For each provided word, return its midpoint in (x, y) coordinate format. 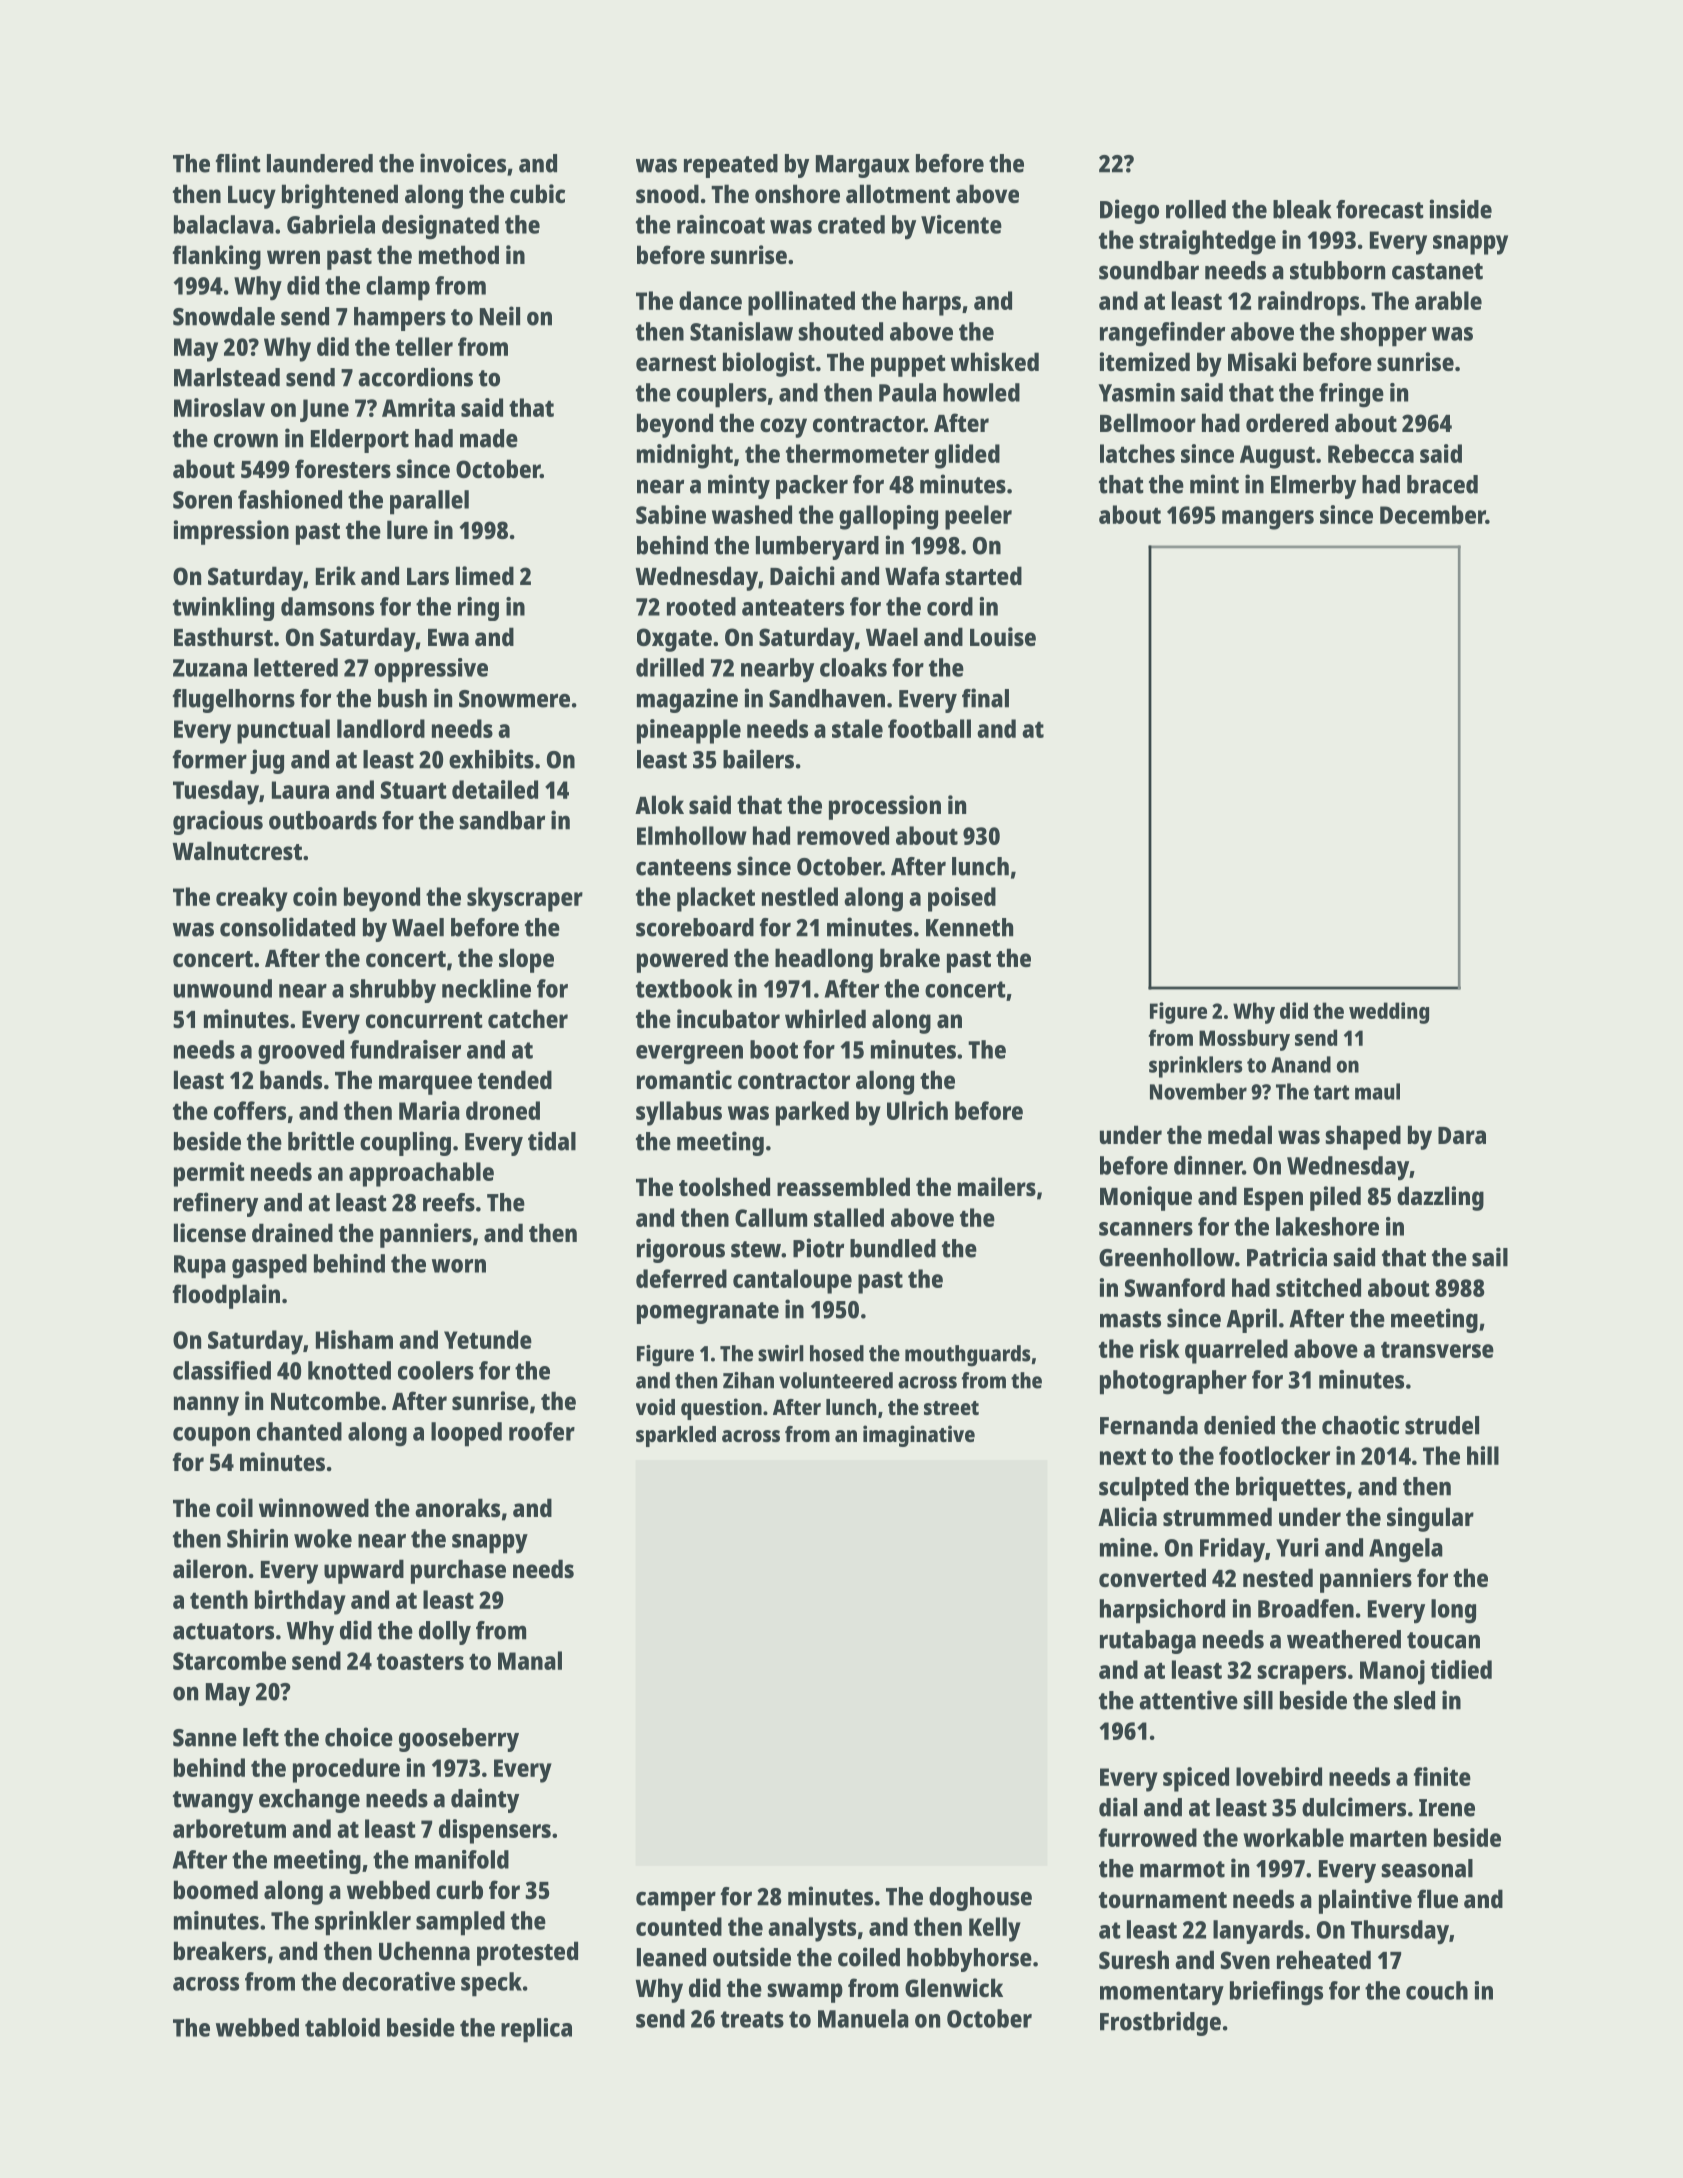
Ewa (448, 637)
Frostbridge (1160, 2023)
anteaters (793, 607)
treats (752, 2019)
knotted (349, 1370)
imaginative (919, 1436)
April (1251, 1320)
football (929, 728)
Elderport (360, 441)
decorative (398, 1981)
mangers (1268, 520)
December (1433, 514)
